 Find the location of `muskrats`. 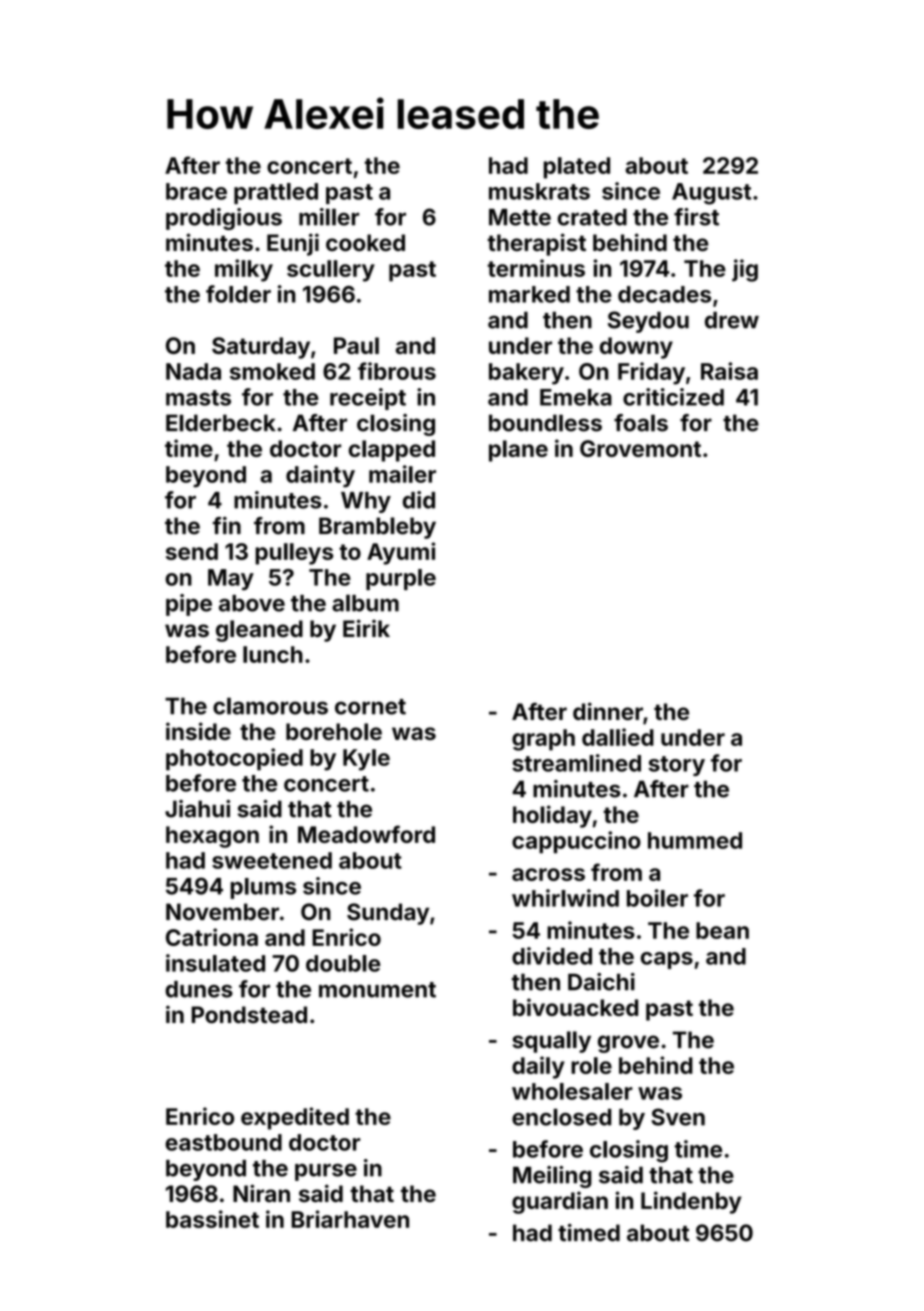

muskrats is located at coordinates (539, 191).
